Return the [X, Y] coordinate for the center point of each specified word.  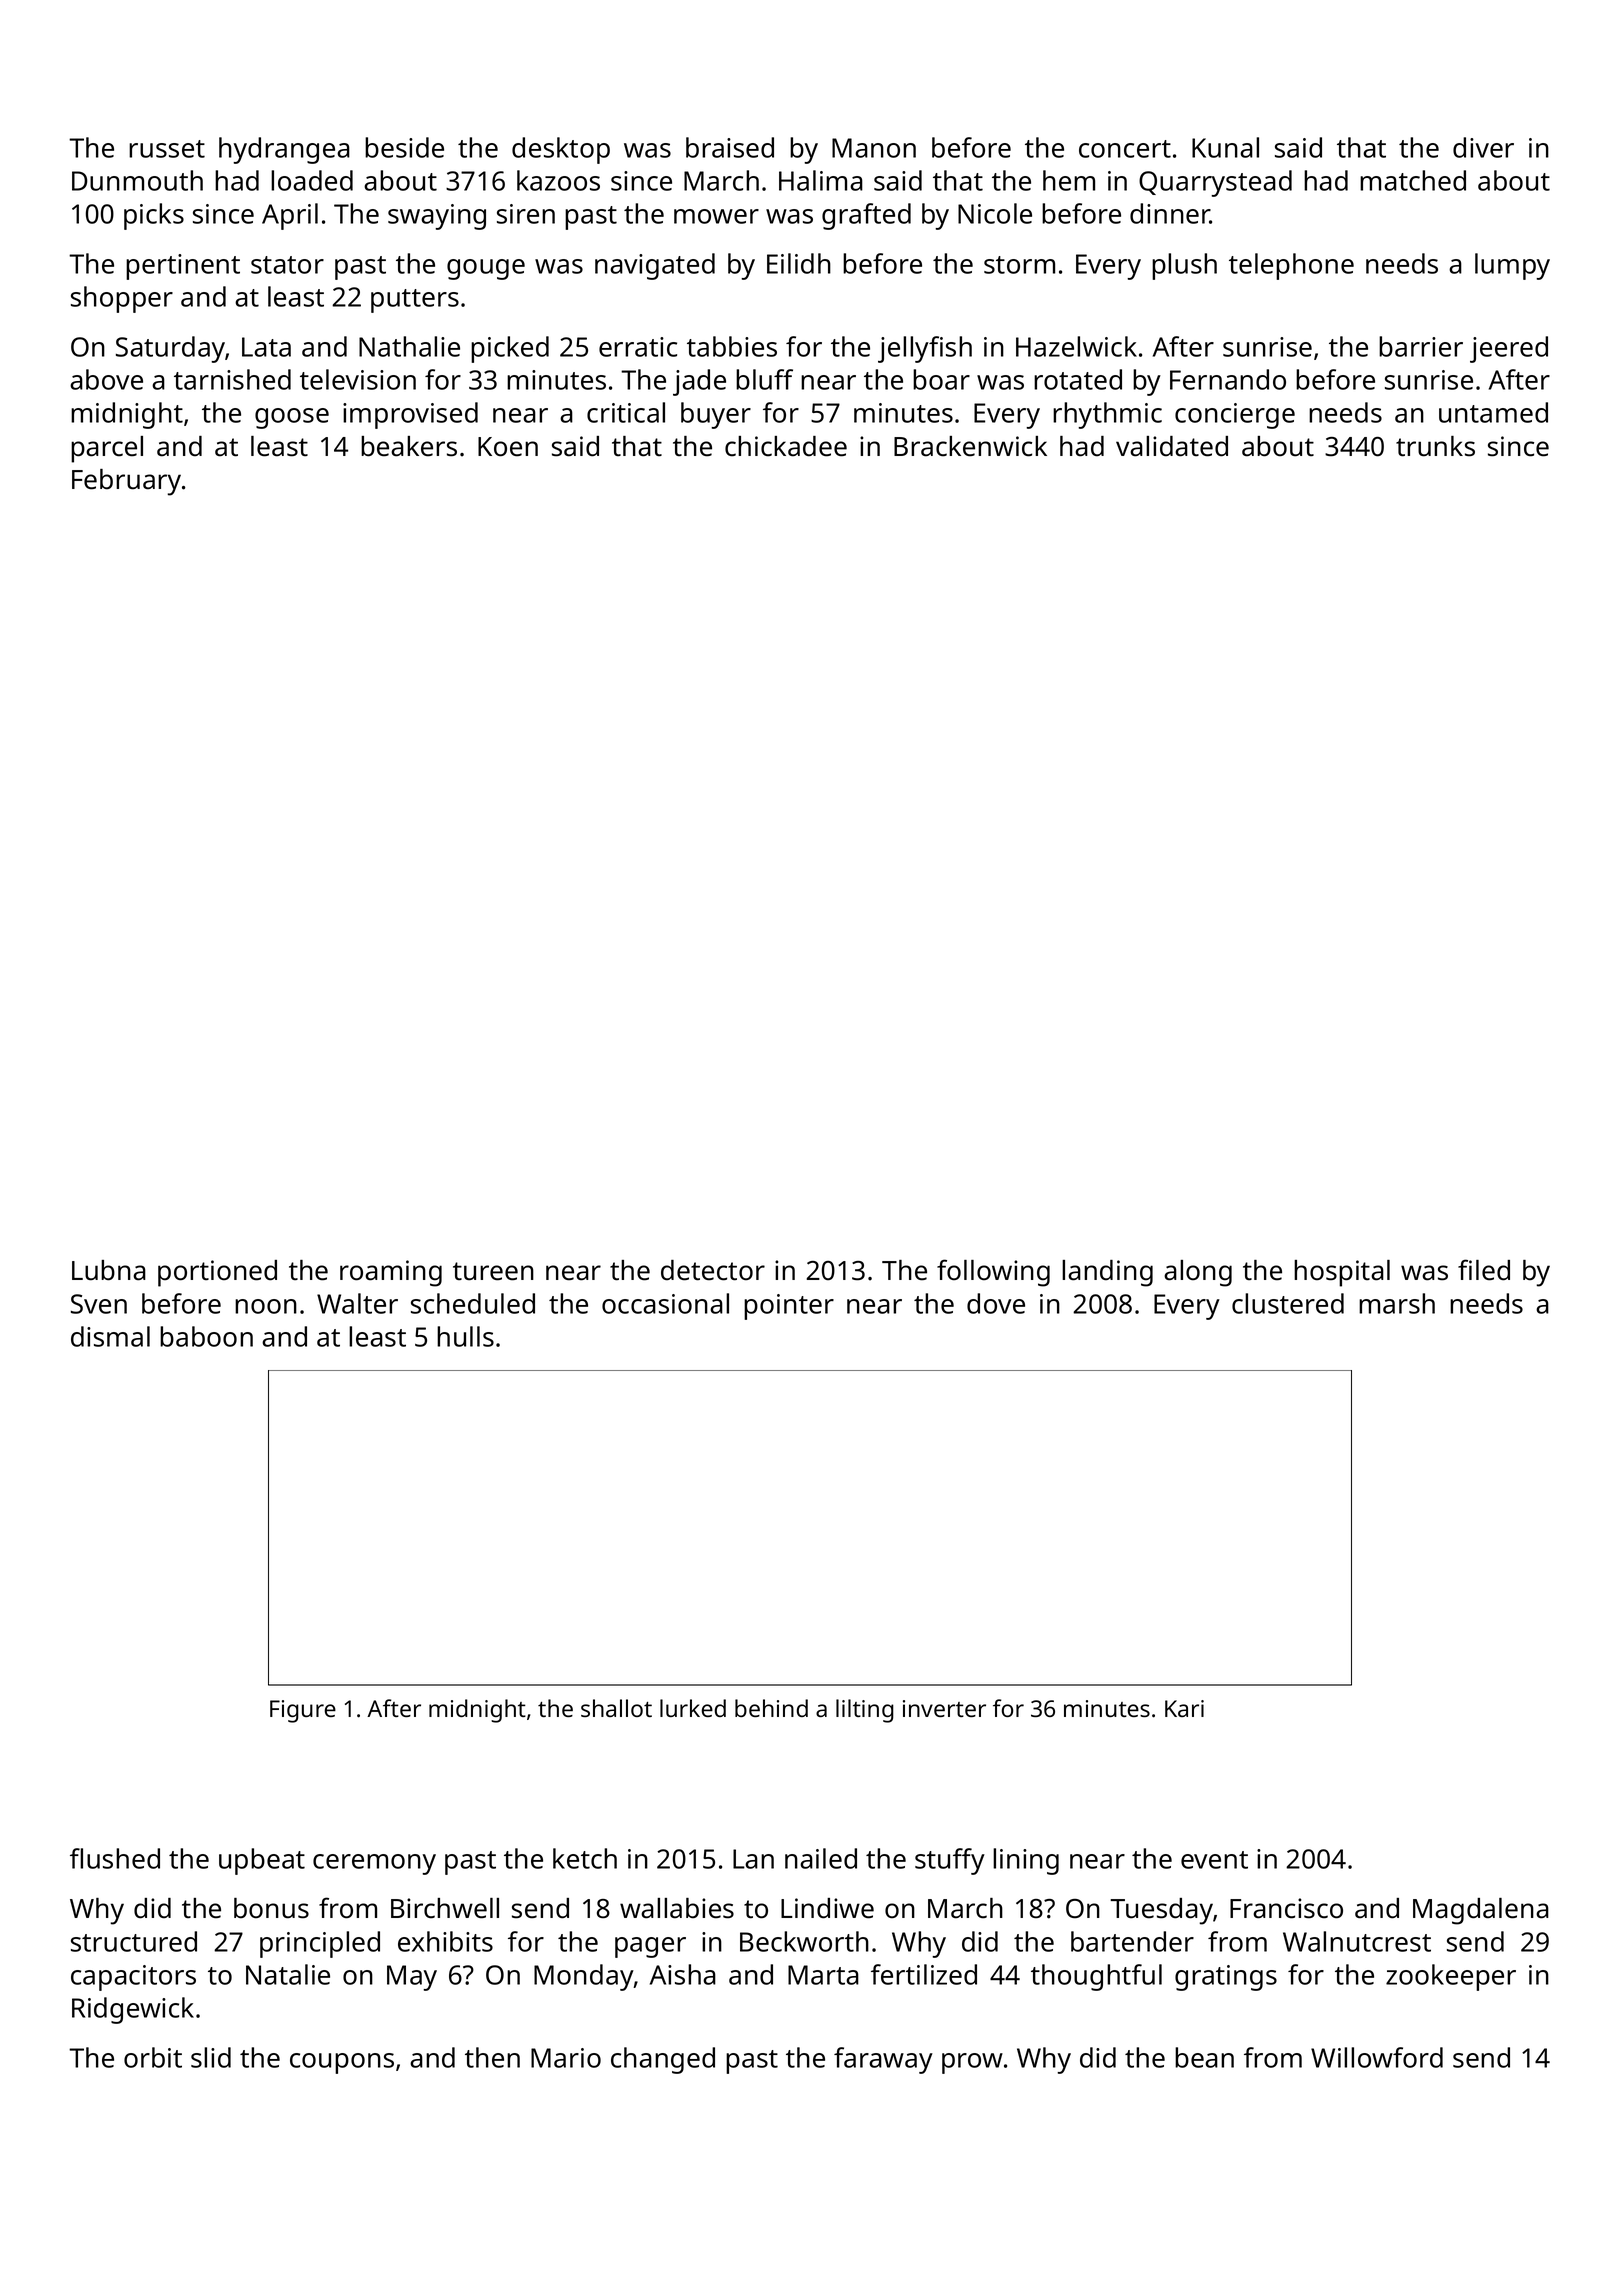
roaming [391, 1273]
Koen [508, 447]
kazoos [558, 180]
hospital [1342, 1273]
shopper [122, 299]
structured [134, 1941]
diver [1483, 147]
